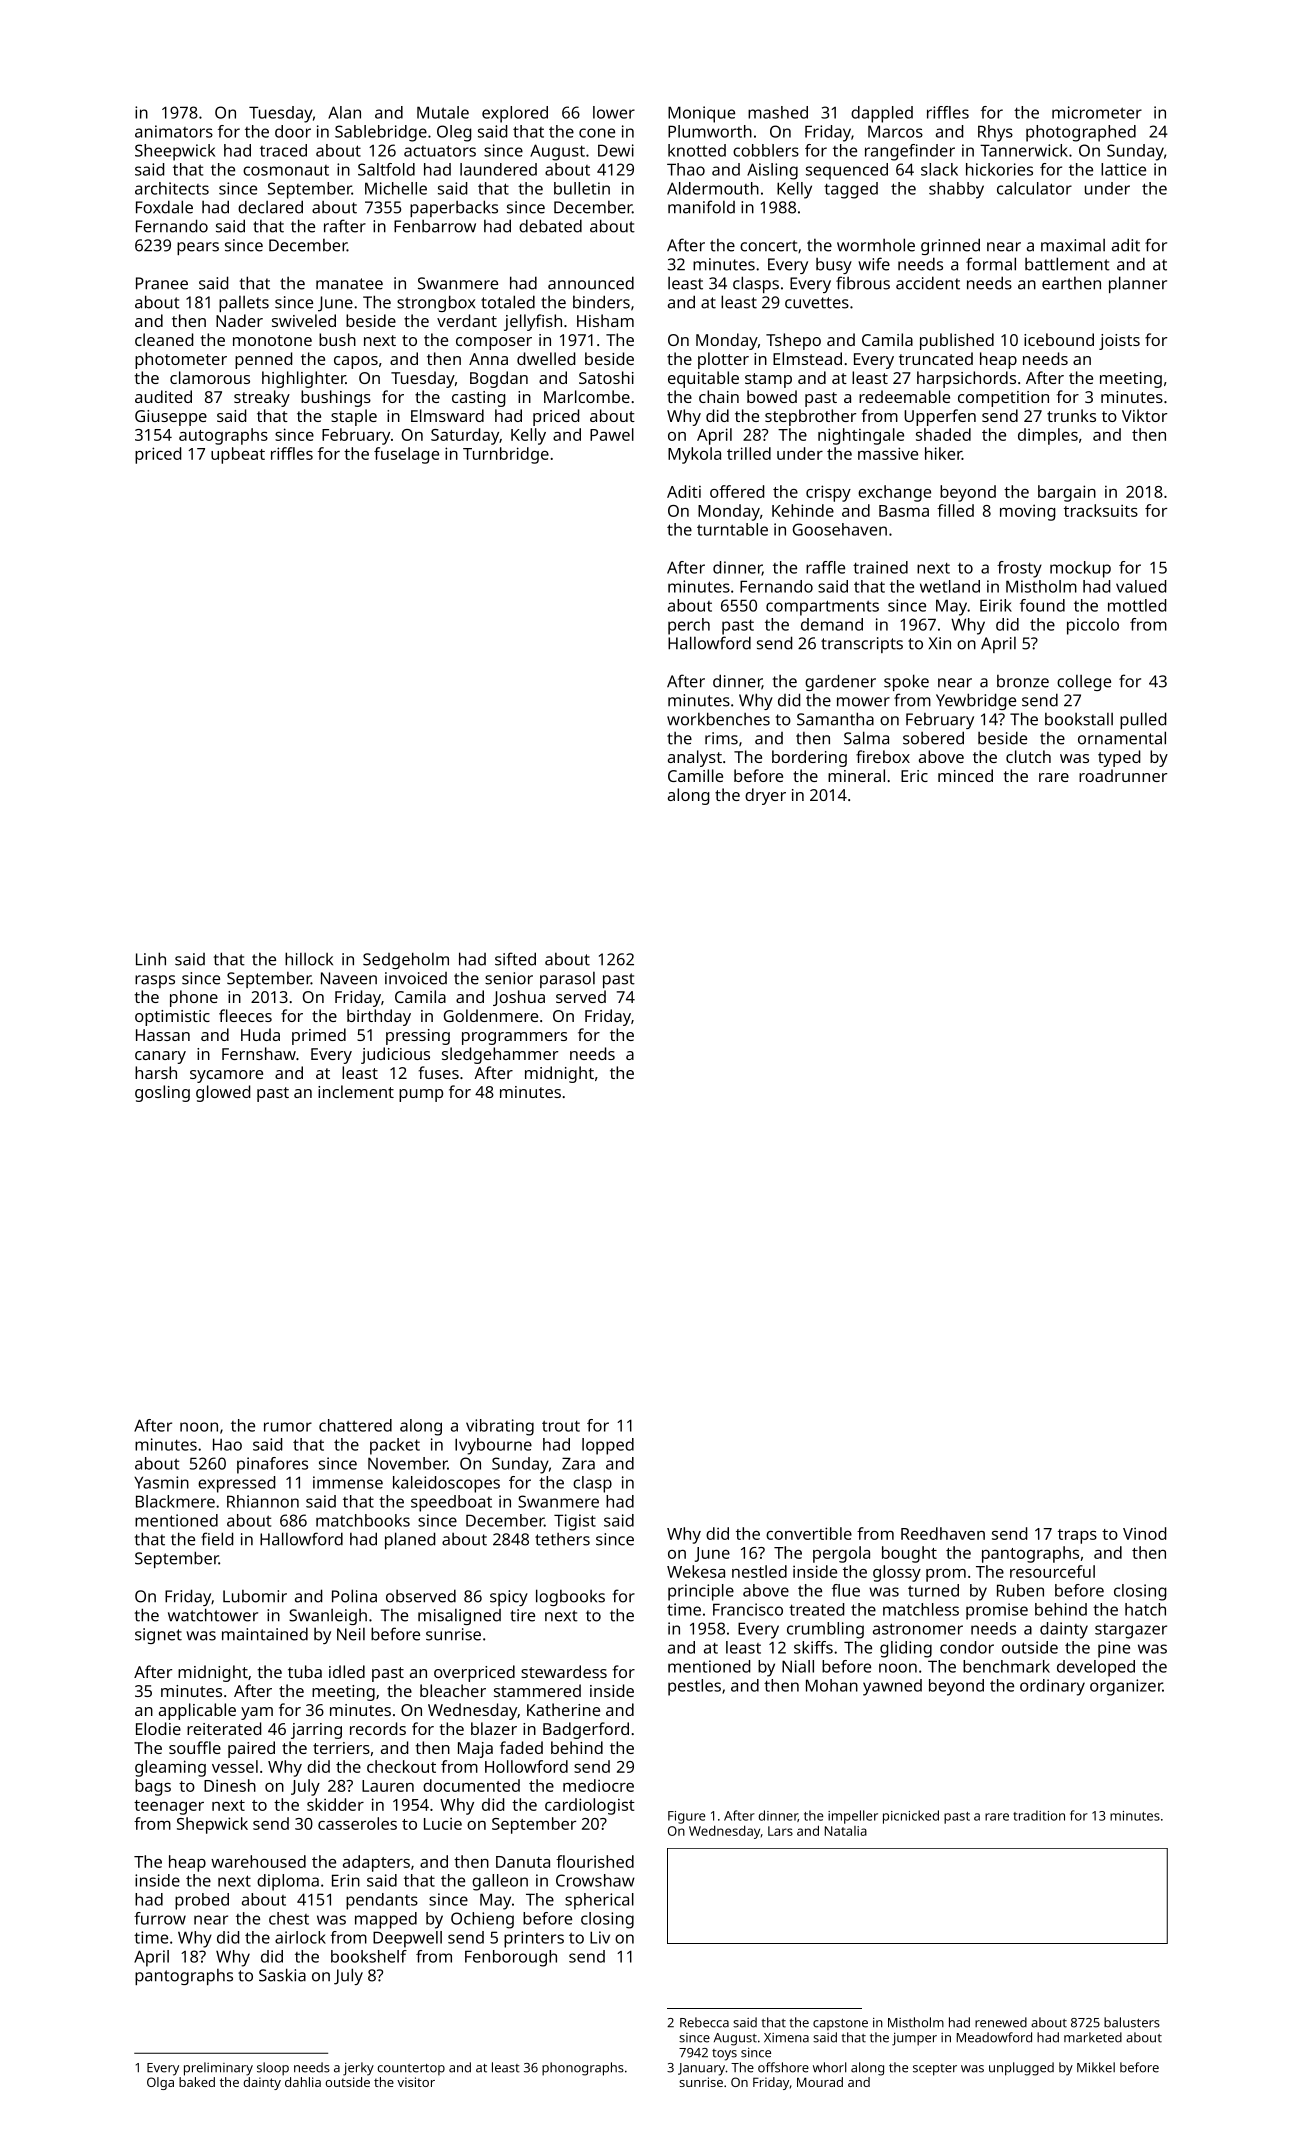  Describe the element at coordinates (1071, 415) in the page. I see `trunks` at that location.
